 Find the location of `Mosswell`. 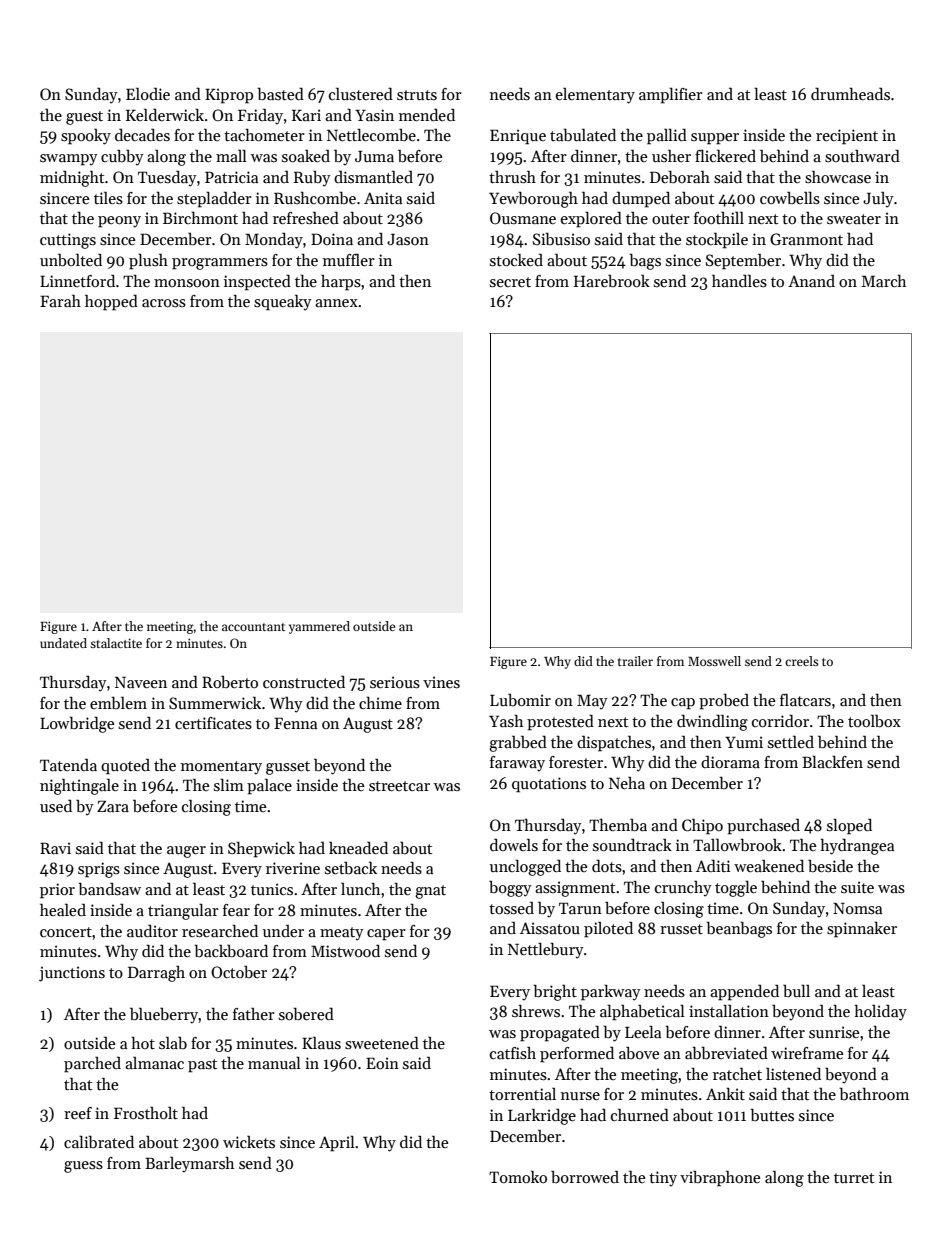

Mosswell is located at coordinates (714, 661).
